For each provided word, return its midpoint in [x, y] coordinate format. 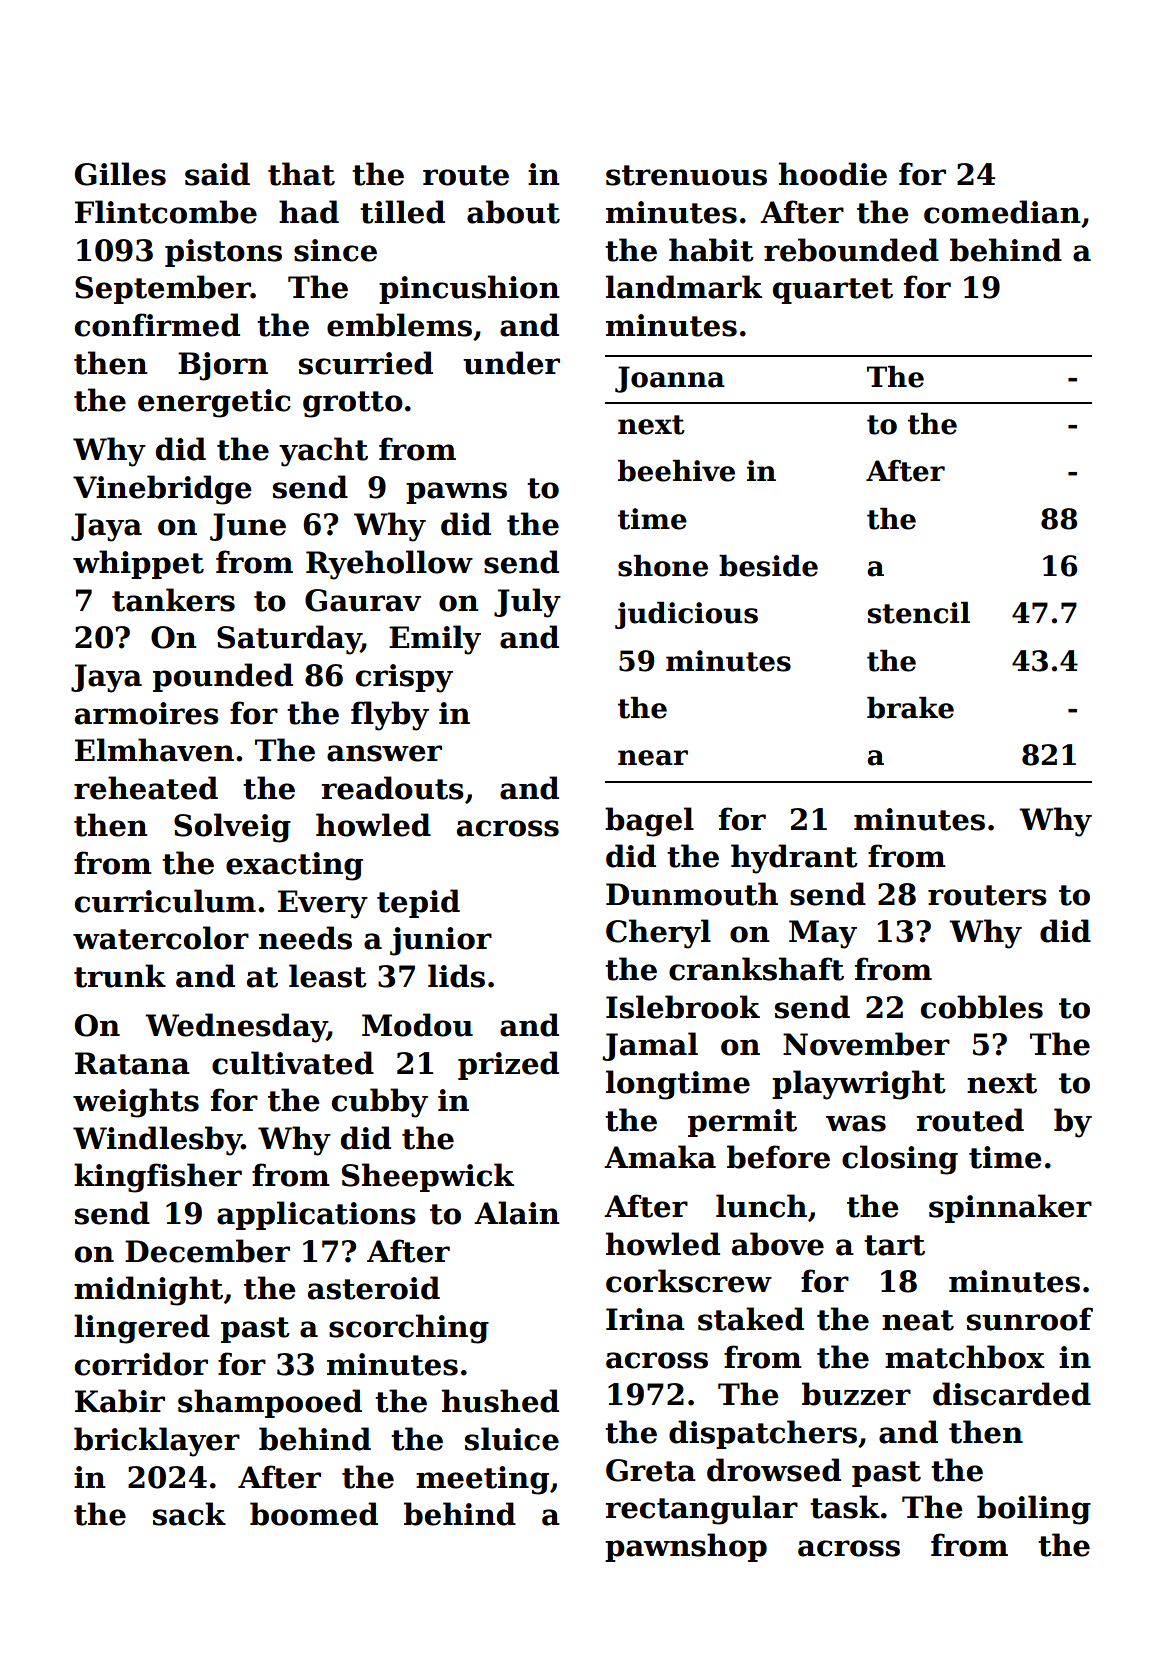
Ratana [132, 1063]
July [527, 603]
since [335, 250]
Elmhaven [154, 750]
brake [910, 708]
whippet [138, 564]
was [856, 1123]
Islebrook [683, 1007]
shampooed [270, 1403]
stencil [919, 613]
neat [918, 1320]
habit [711, 250]
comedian [1002, 212]
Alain [517, 1213]
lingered [142, 1329]
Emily [435, 640]
